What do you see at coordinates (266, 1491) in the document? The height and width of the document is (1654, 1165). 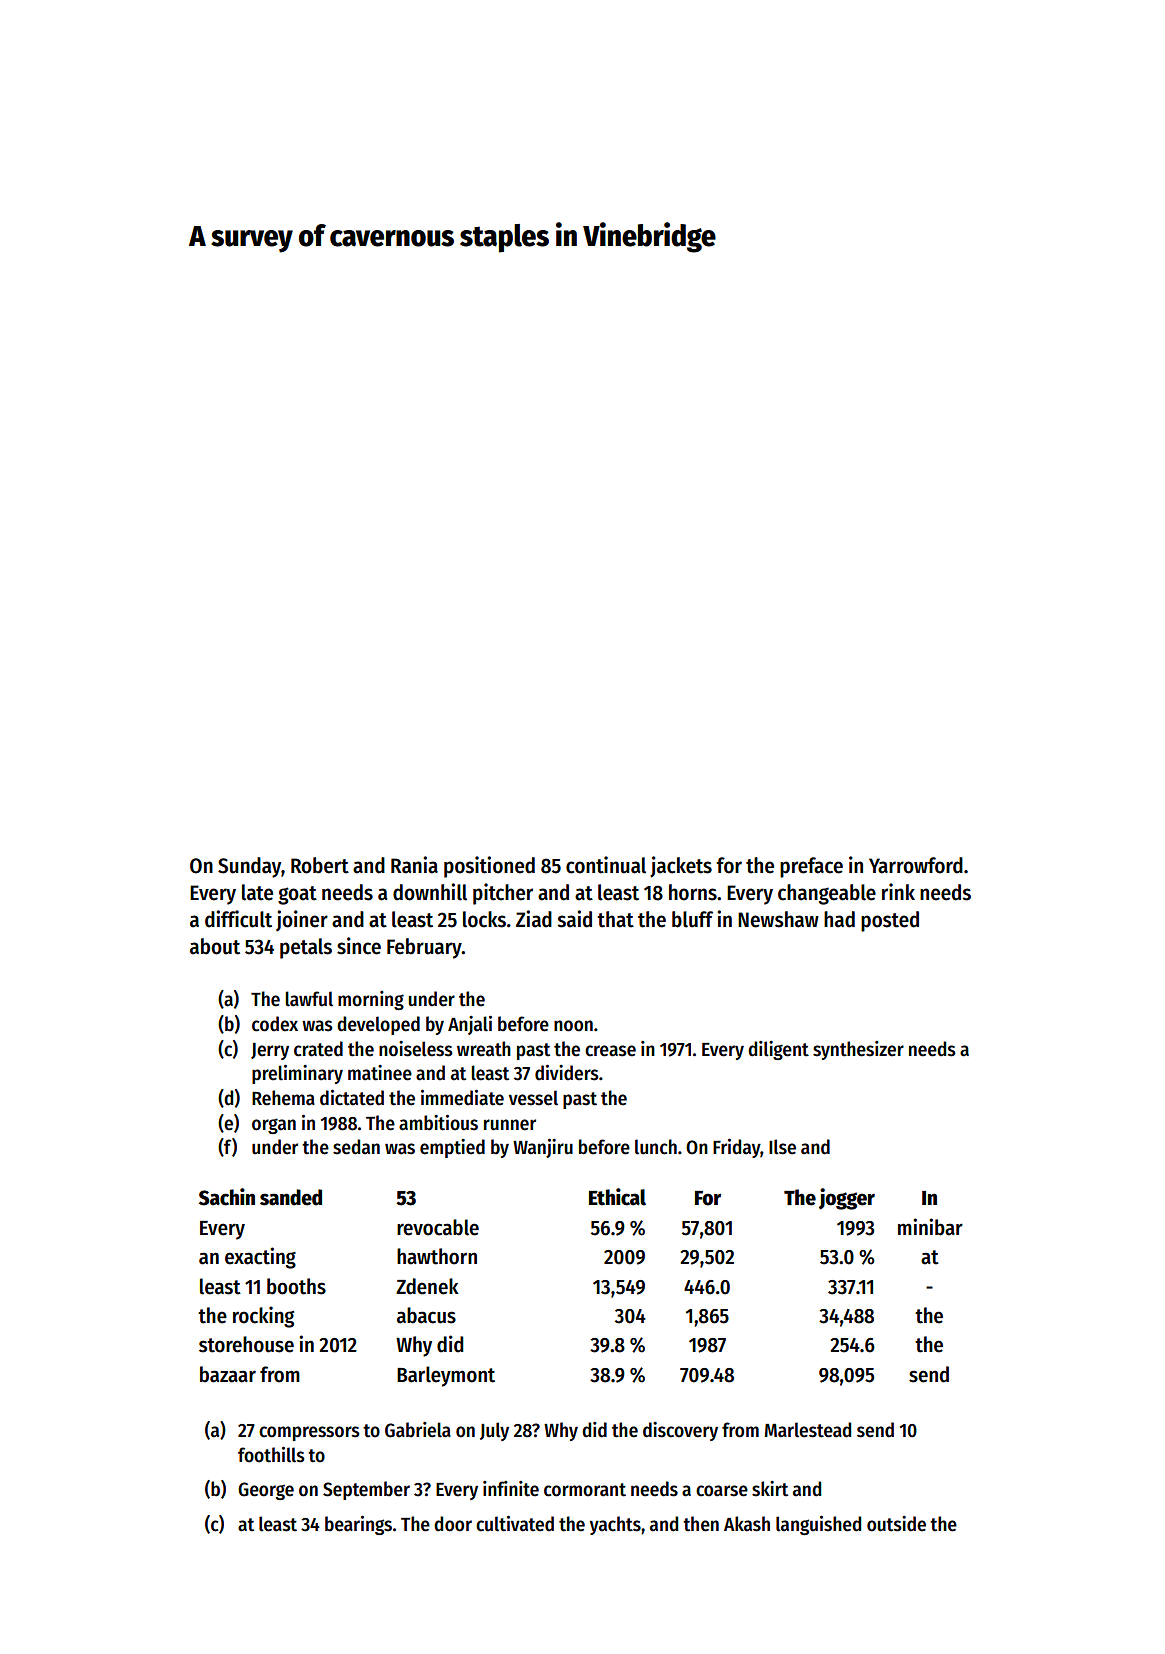 I see `George` at bounding box center [266, 1491].
